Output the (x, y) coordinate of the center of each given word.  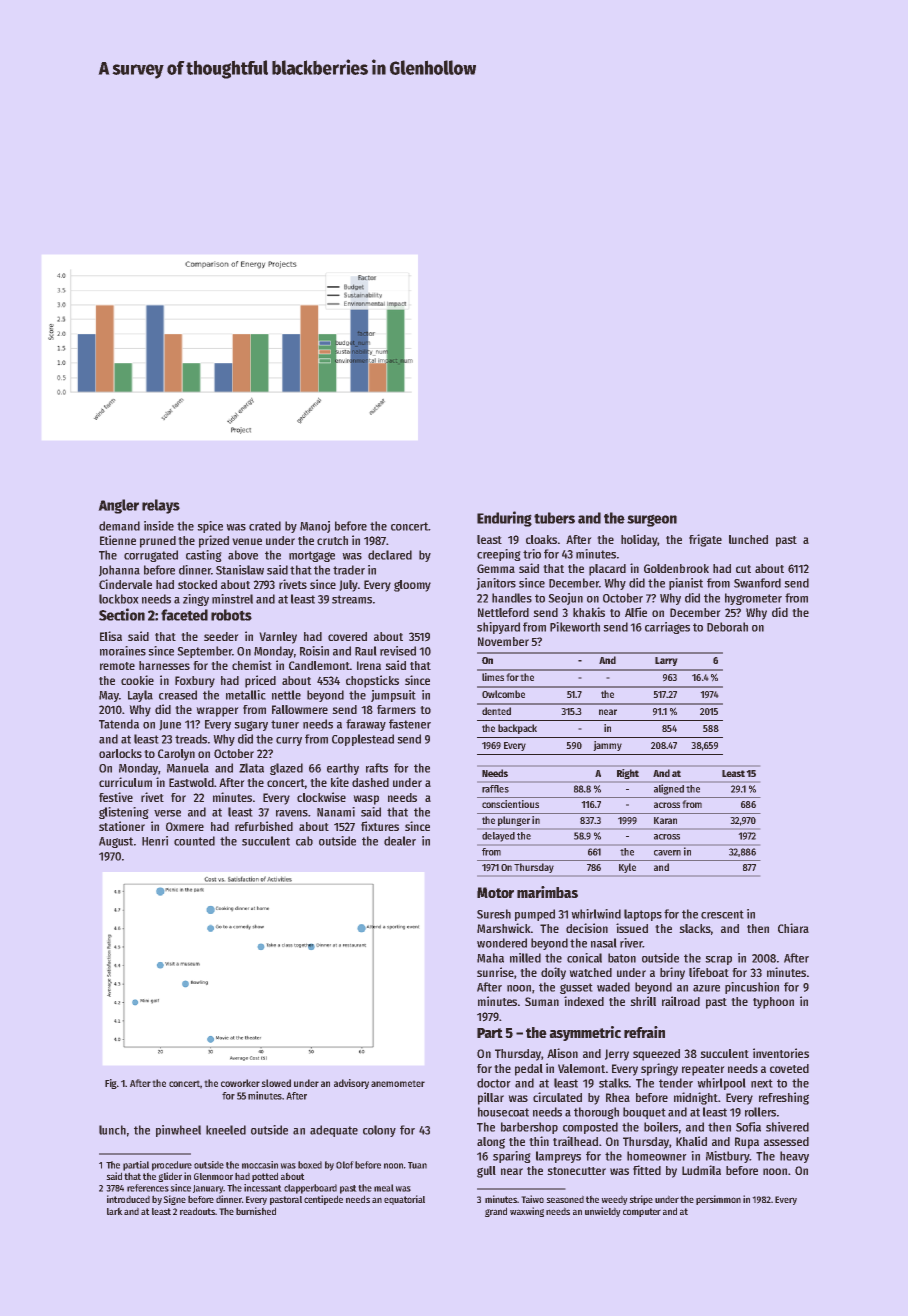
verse (167, 813)
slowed (276, 1083)
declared (390, 555)
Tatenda (119, 724)
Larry (666, 661)
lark (115, 1211)
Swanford (757, 583)
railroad (681, 1001)
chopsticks (372, 681)
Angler (118, 506)
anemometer (398, 1083)
